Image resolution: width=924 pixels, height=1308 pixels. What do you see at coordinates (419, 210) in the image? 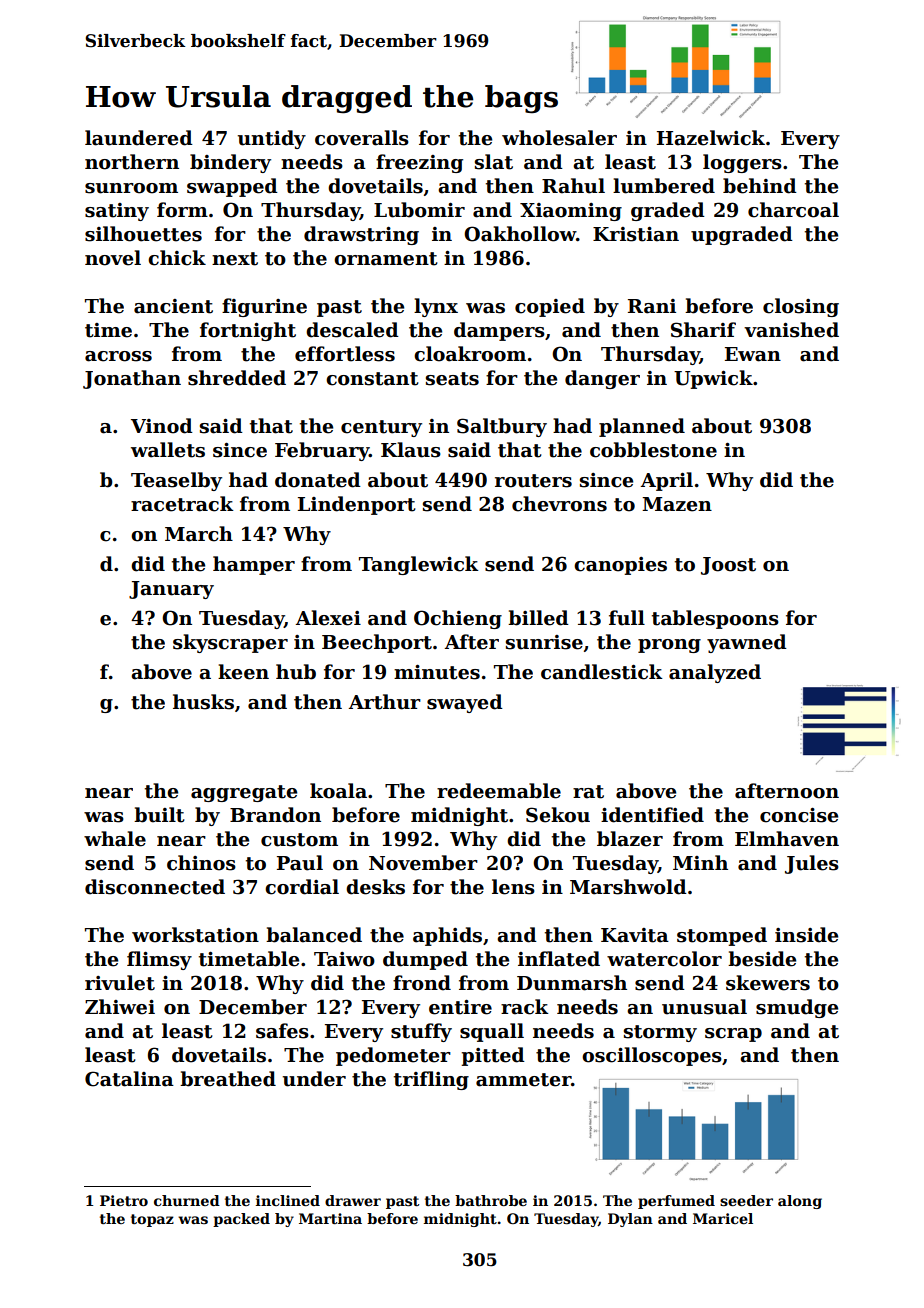
I see `Lubomir` at bounding box center [419, 210].
